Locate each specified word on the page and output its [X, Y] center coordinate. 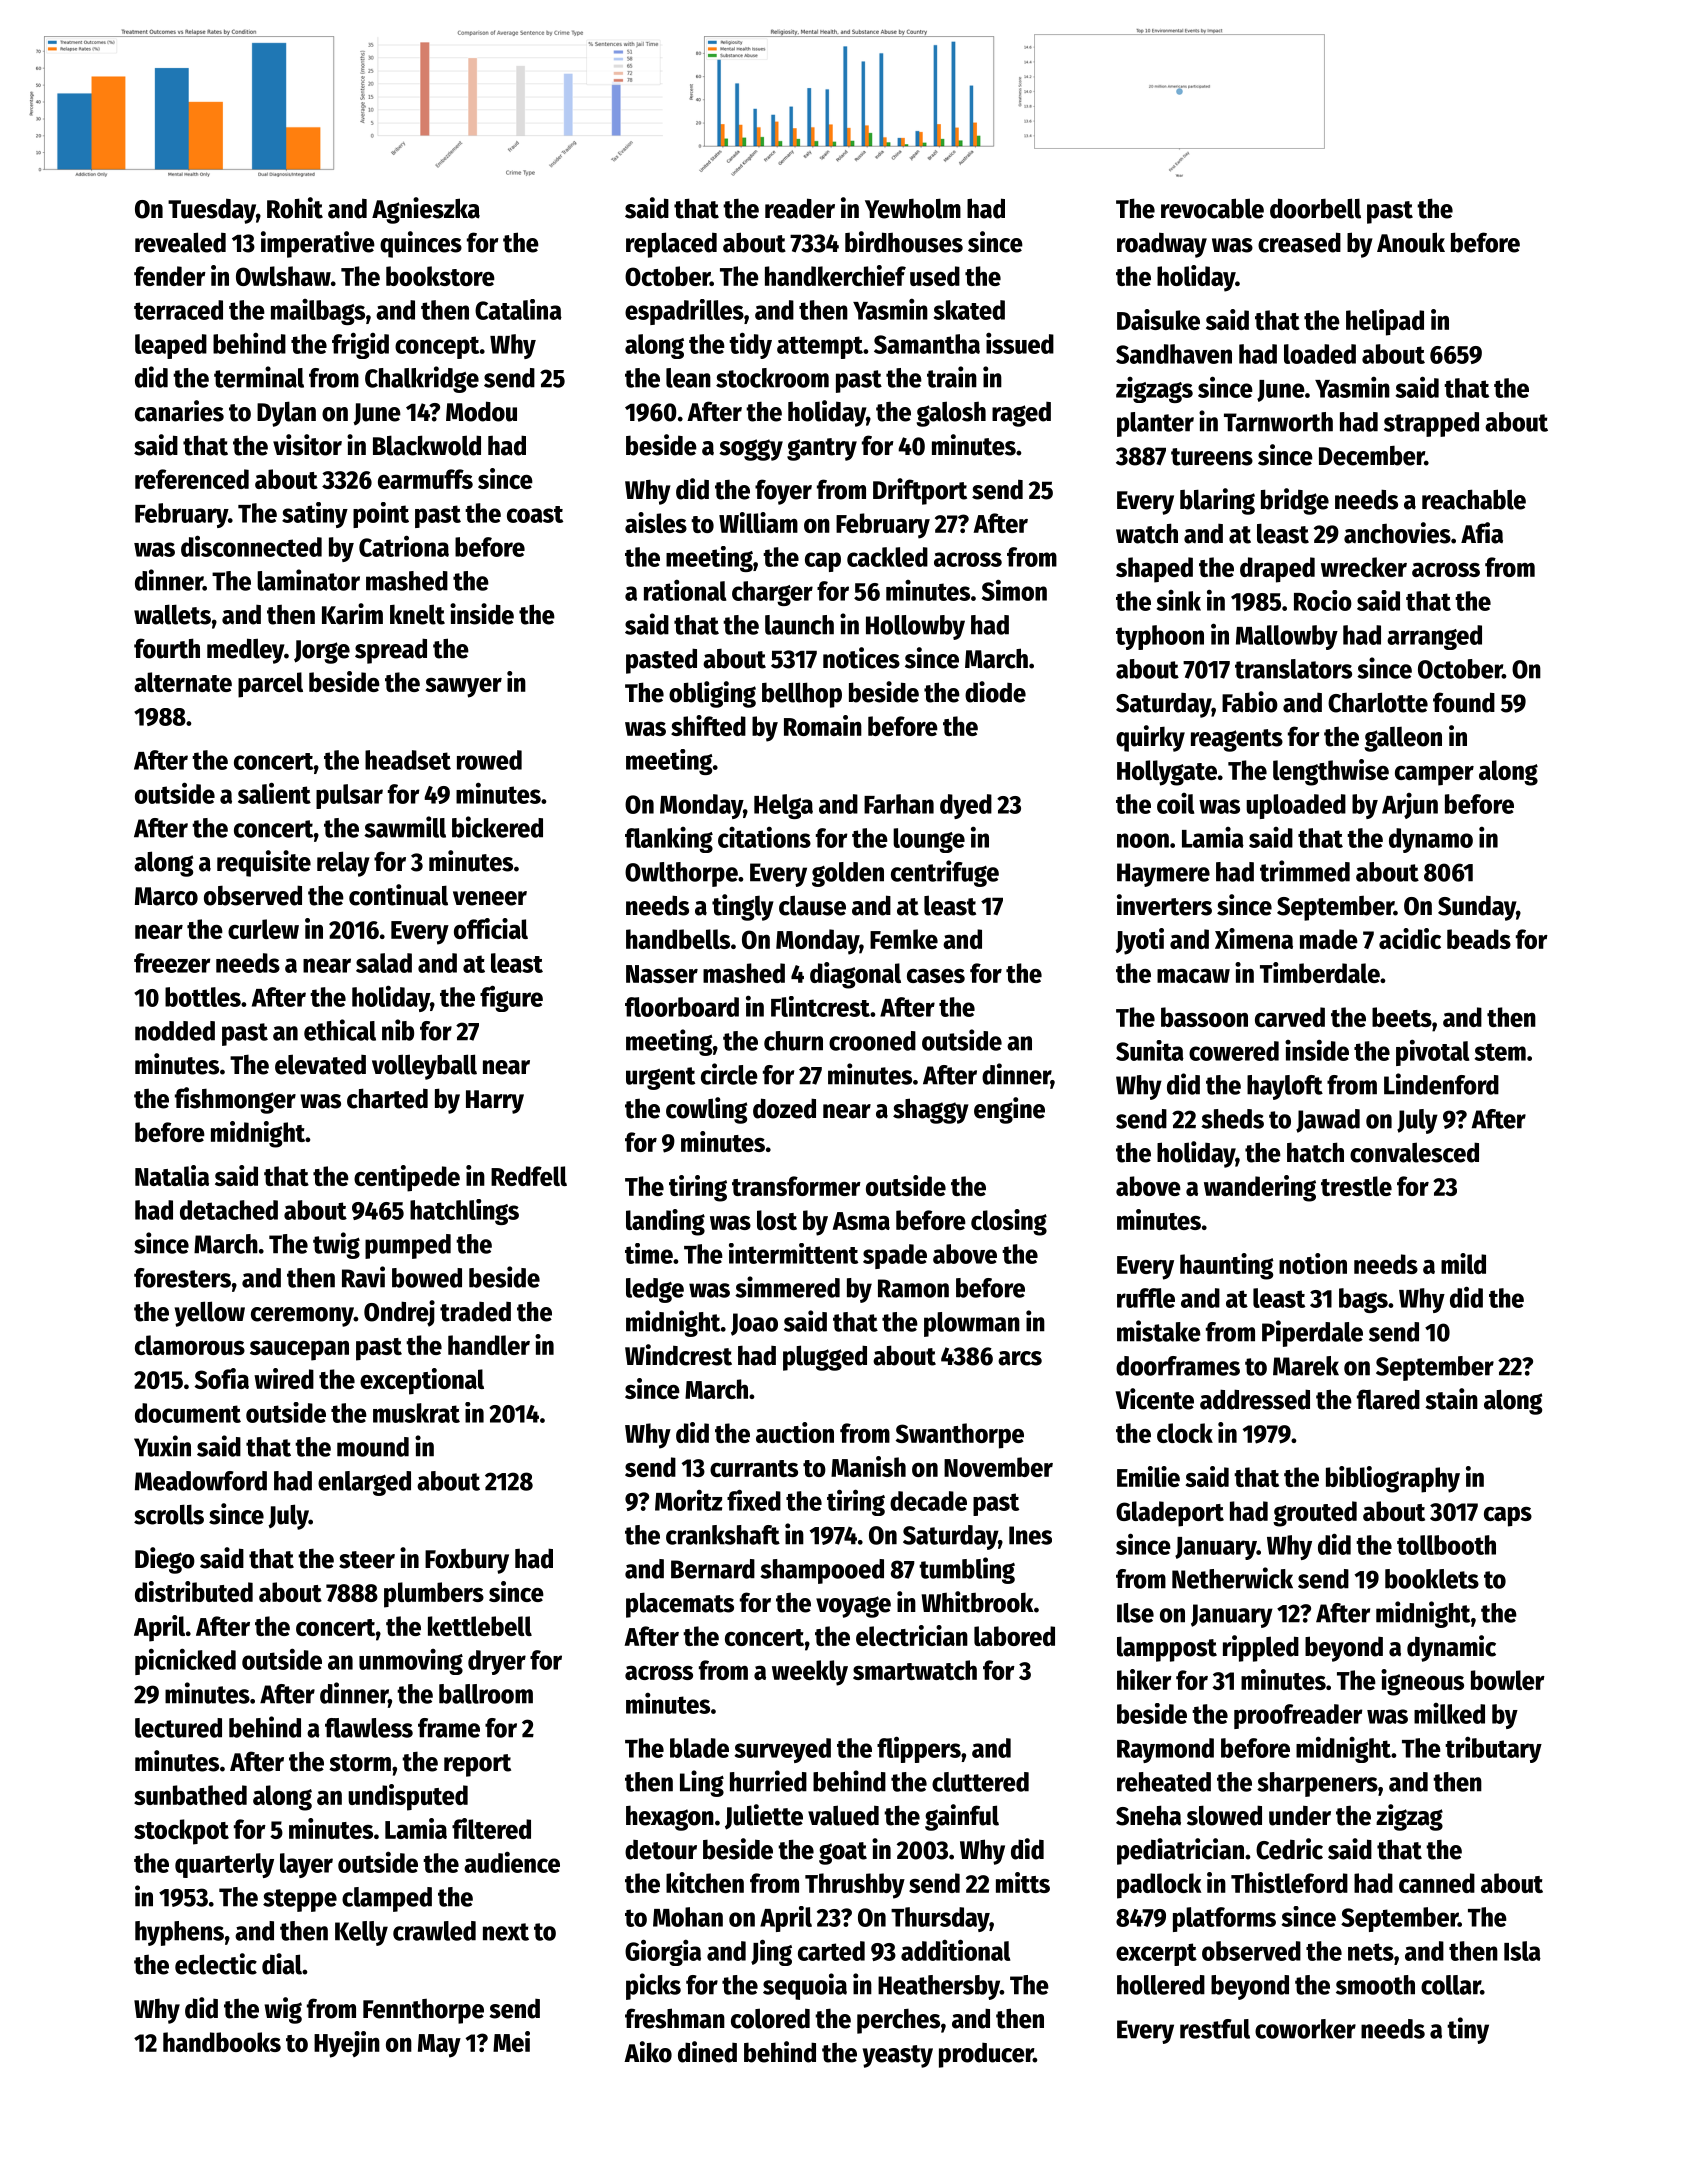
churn [793, 1041]
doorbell [1315, 208]
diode [995, 692]
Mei [511, 2041]
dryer [497, 1662]
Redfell [529, 1176]
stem [1500, 1052]
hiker [1144, 1679]
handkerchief [835, 275]
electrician [912, 1635]
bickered [497, 827]
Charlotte [1378, 702]
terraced [178, 310]
